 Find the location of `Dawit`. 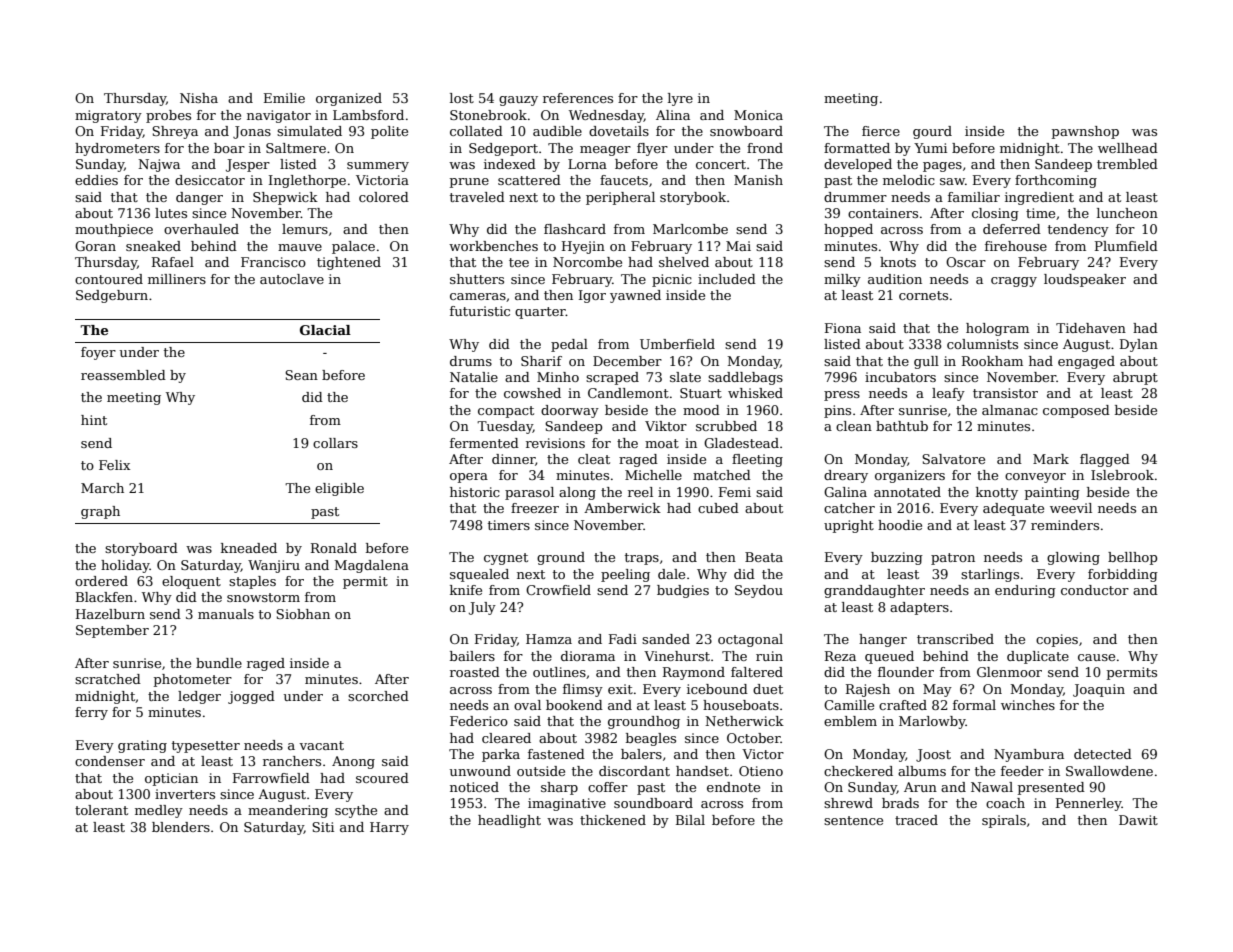

Dawit is located at coordinates (1138, 820).
